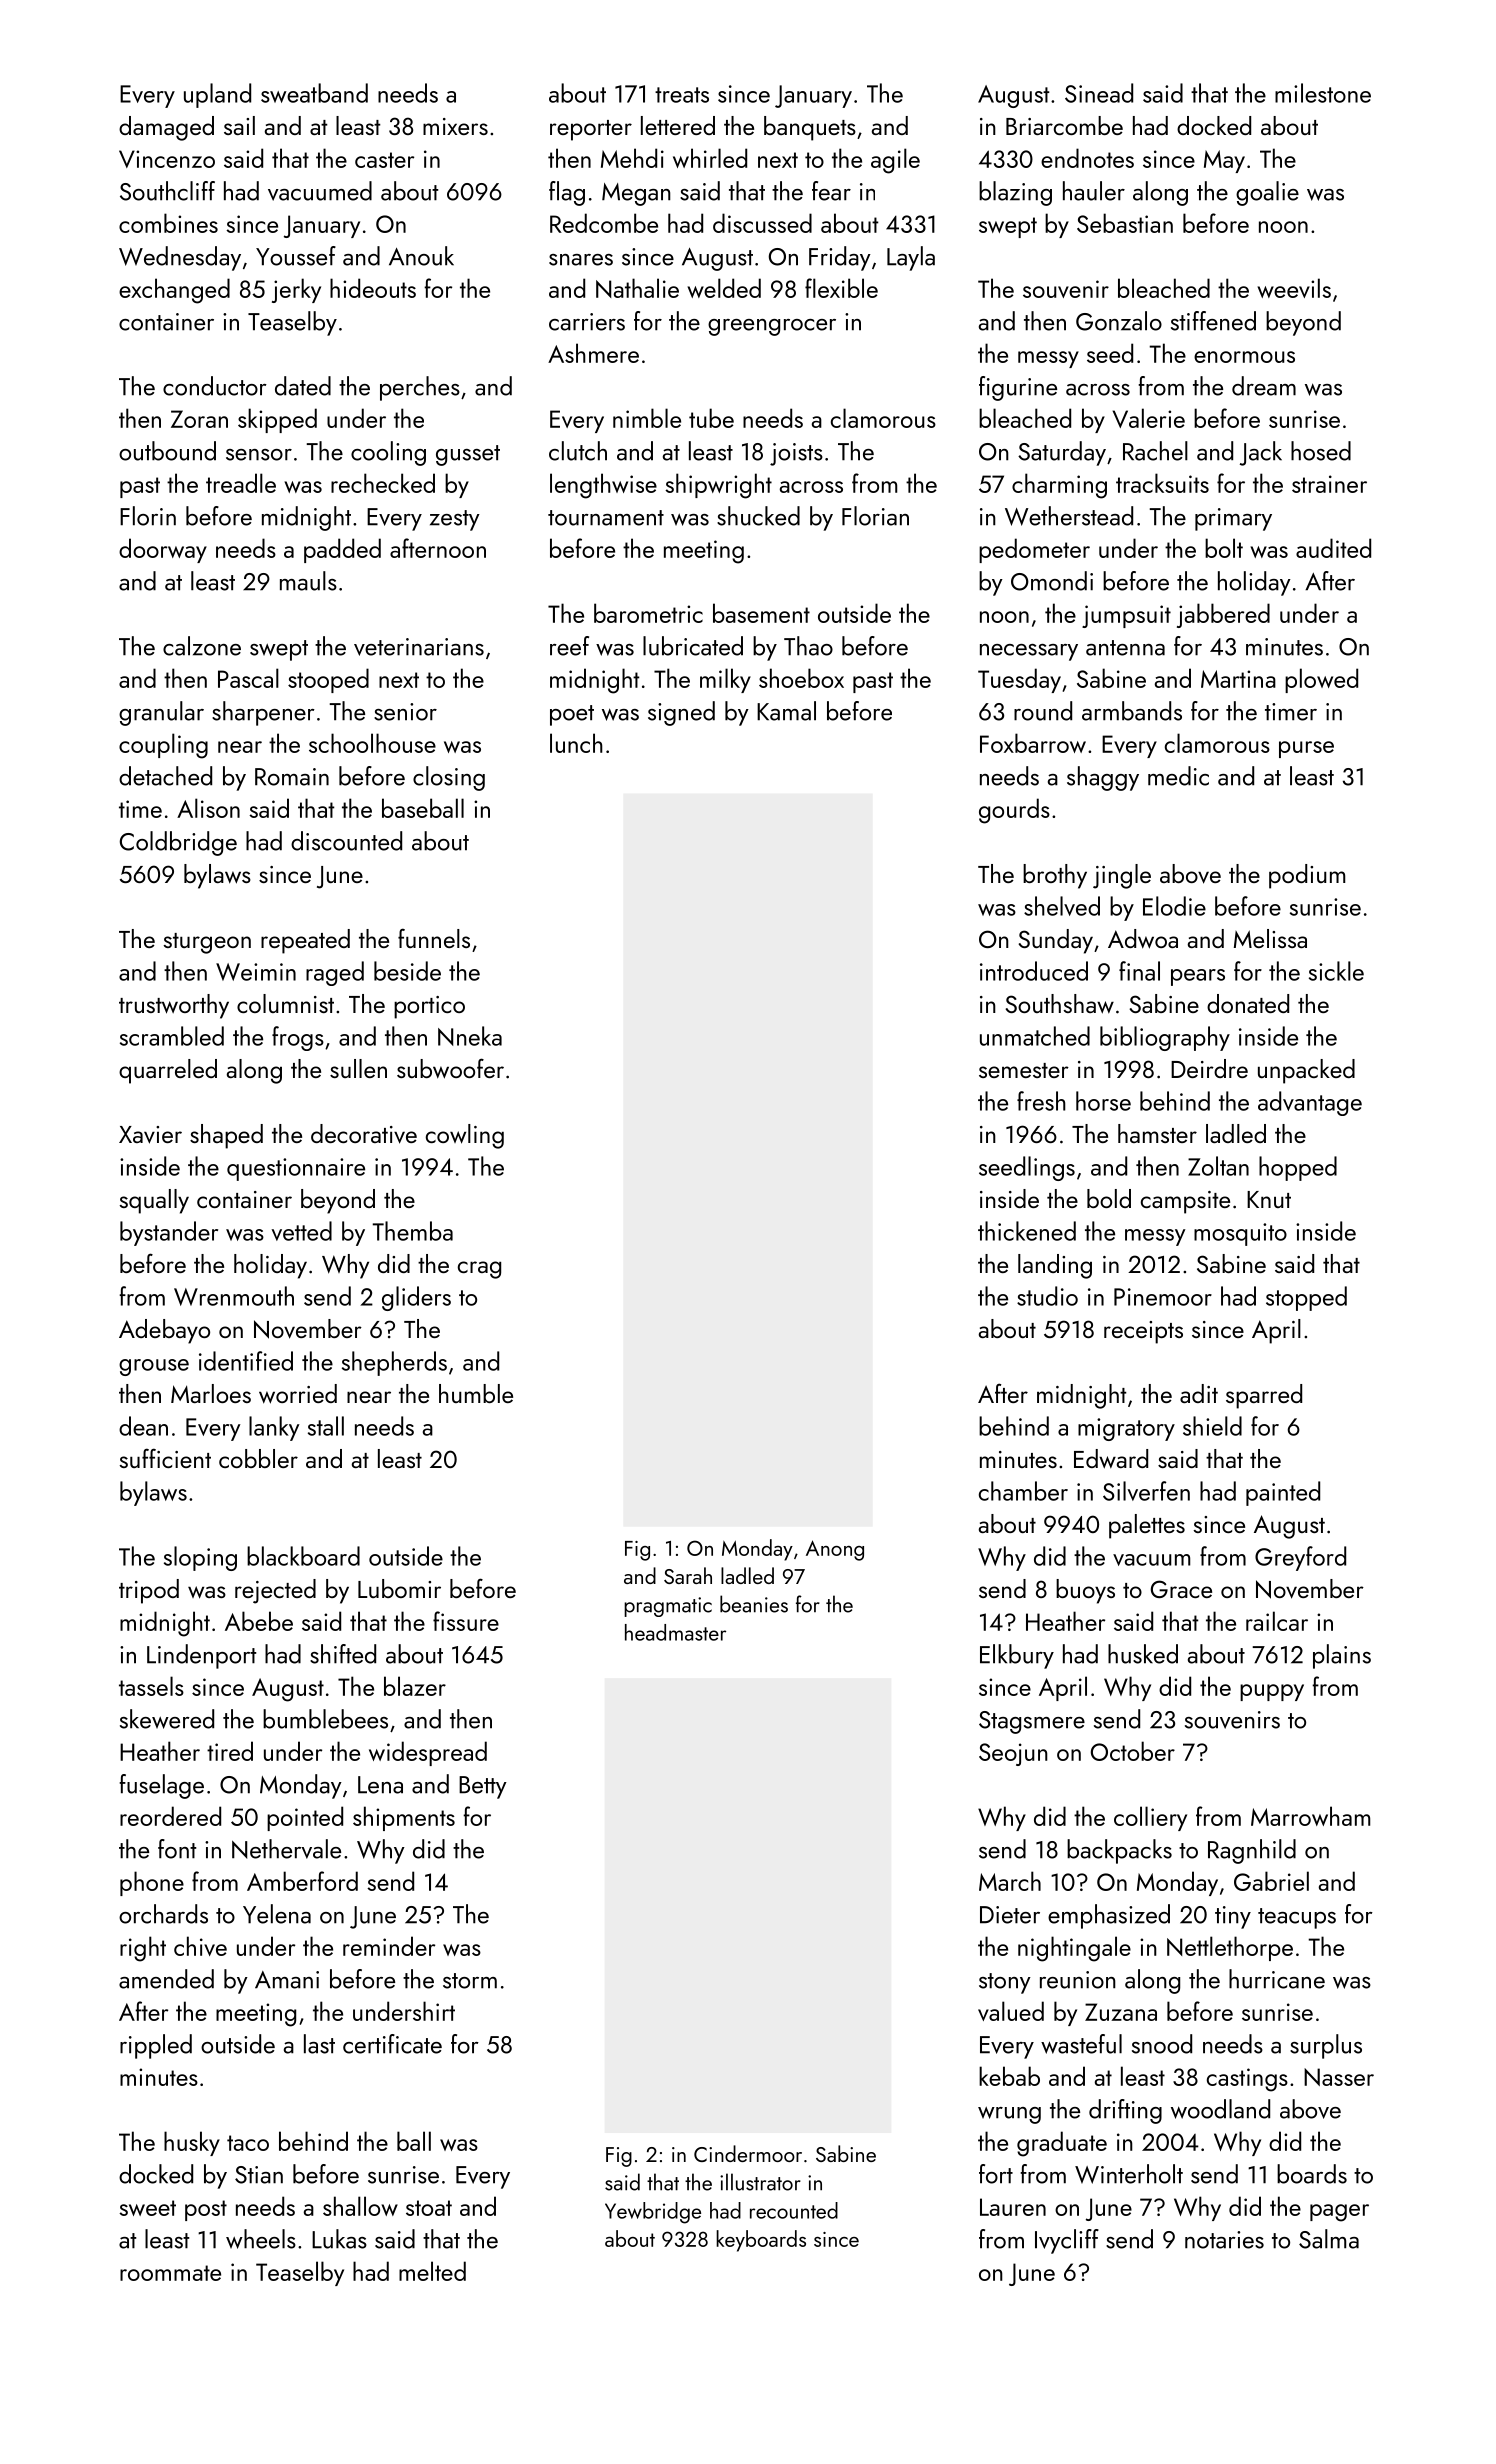  Describe the element at coordinates (1298, 1168) in the page. I see `hopped` at that location.
